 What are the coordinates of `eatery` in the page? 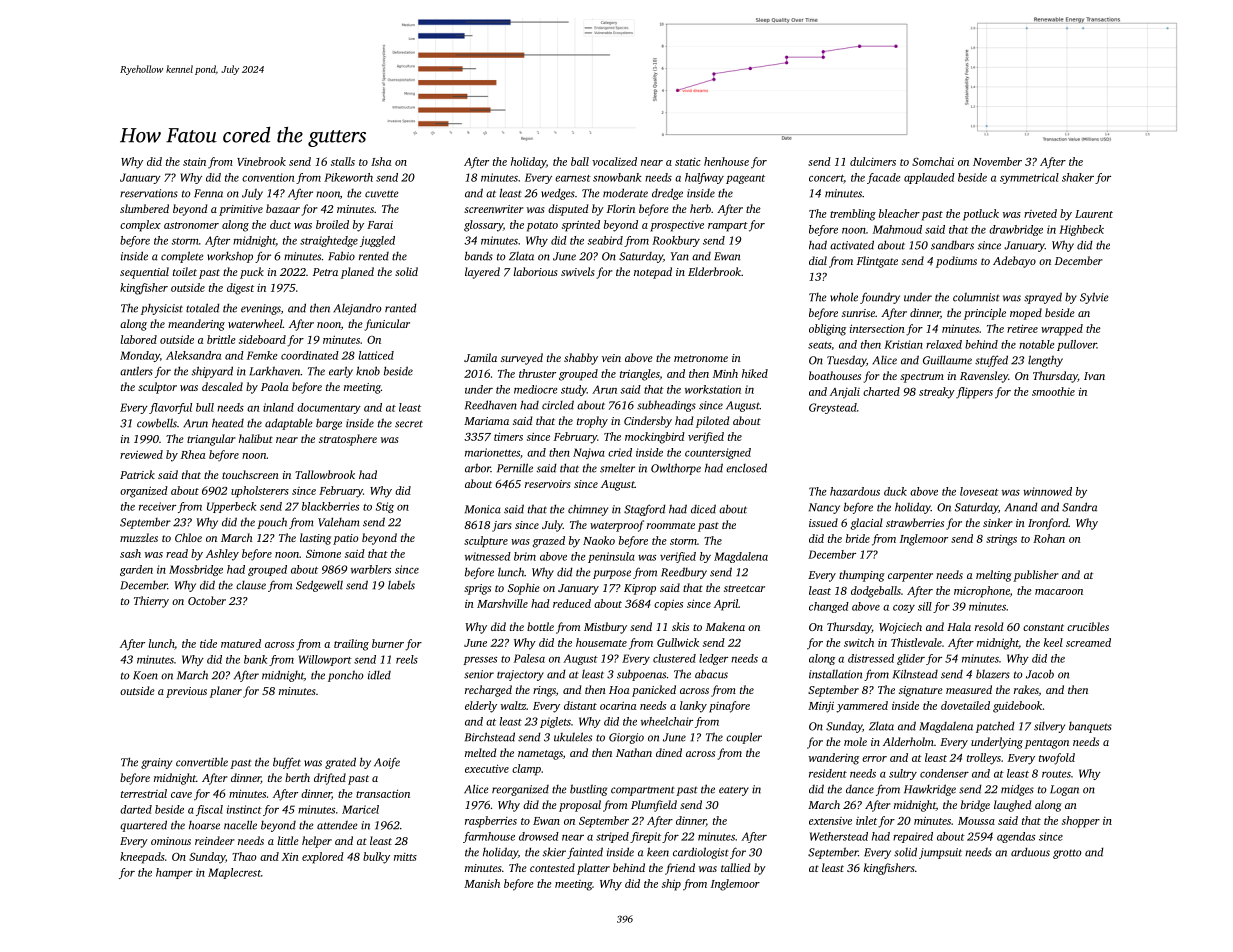 It's located at (734, 791).
